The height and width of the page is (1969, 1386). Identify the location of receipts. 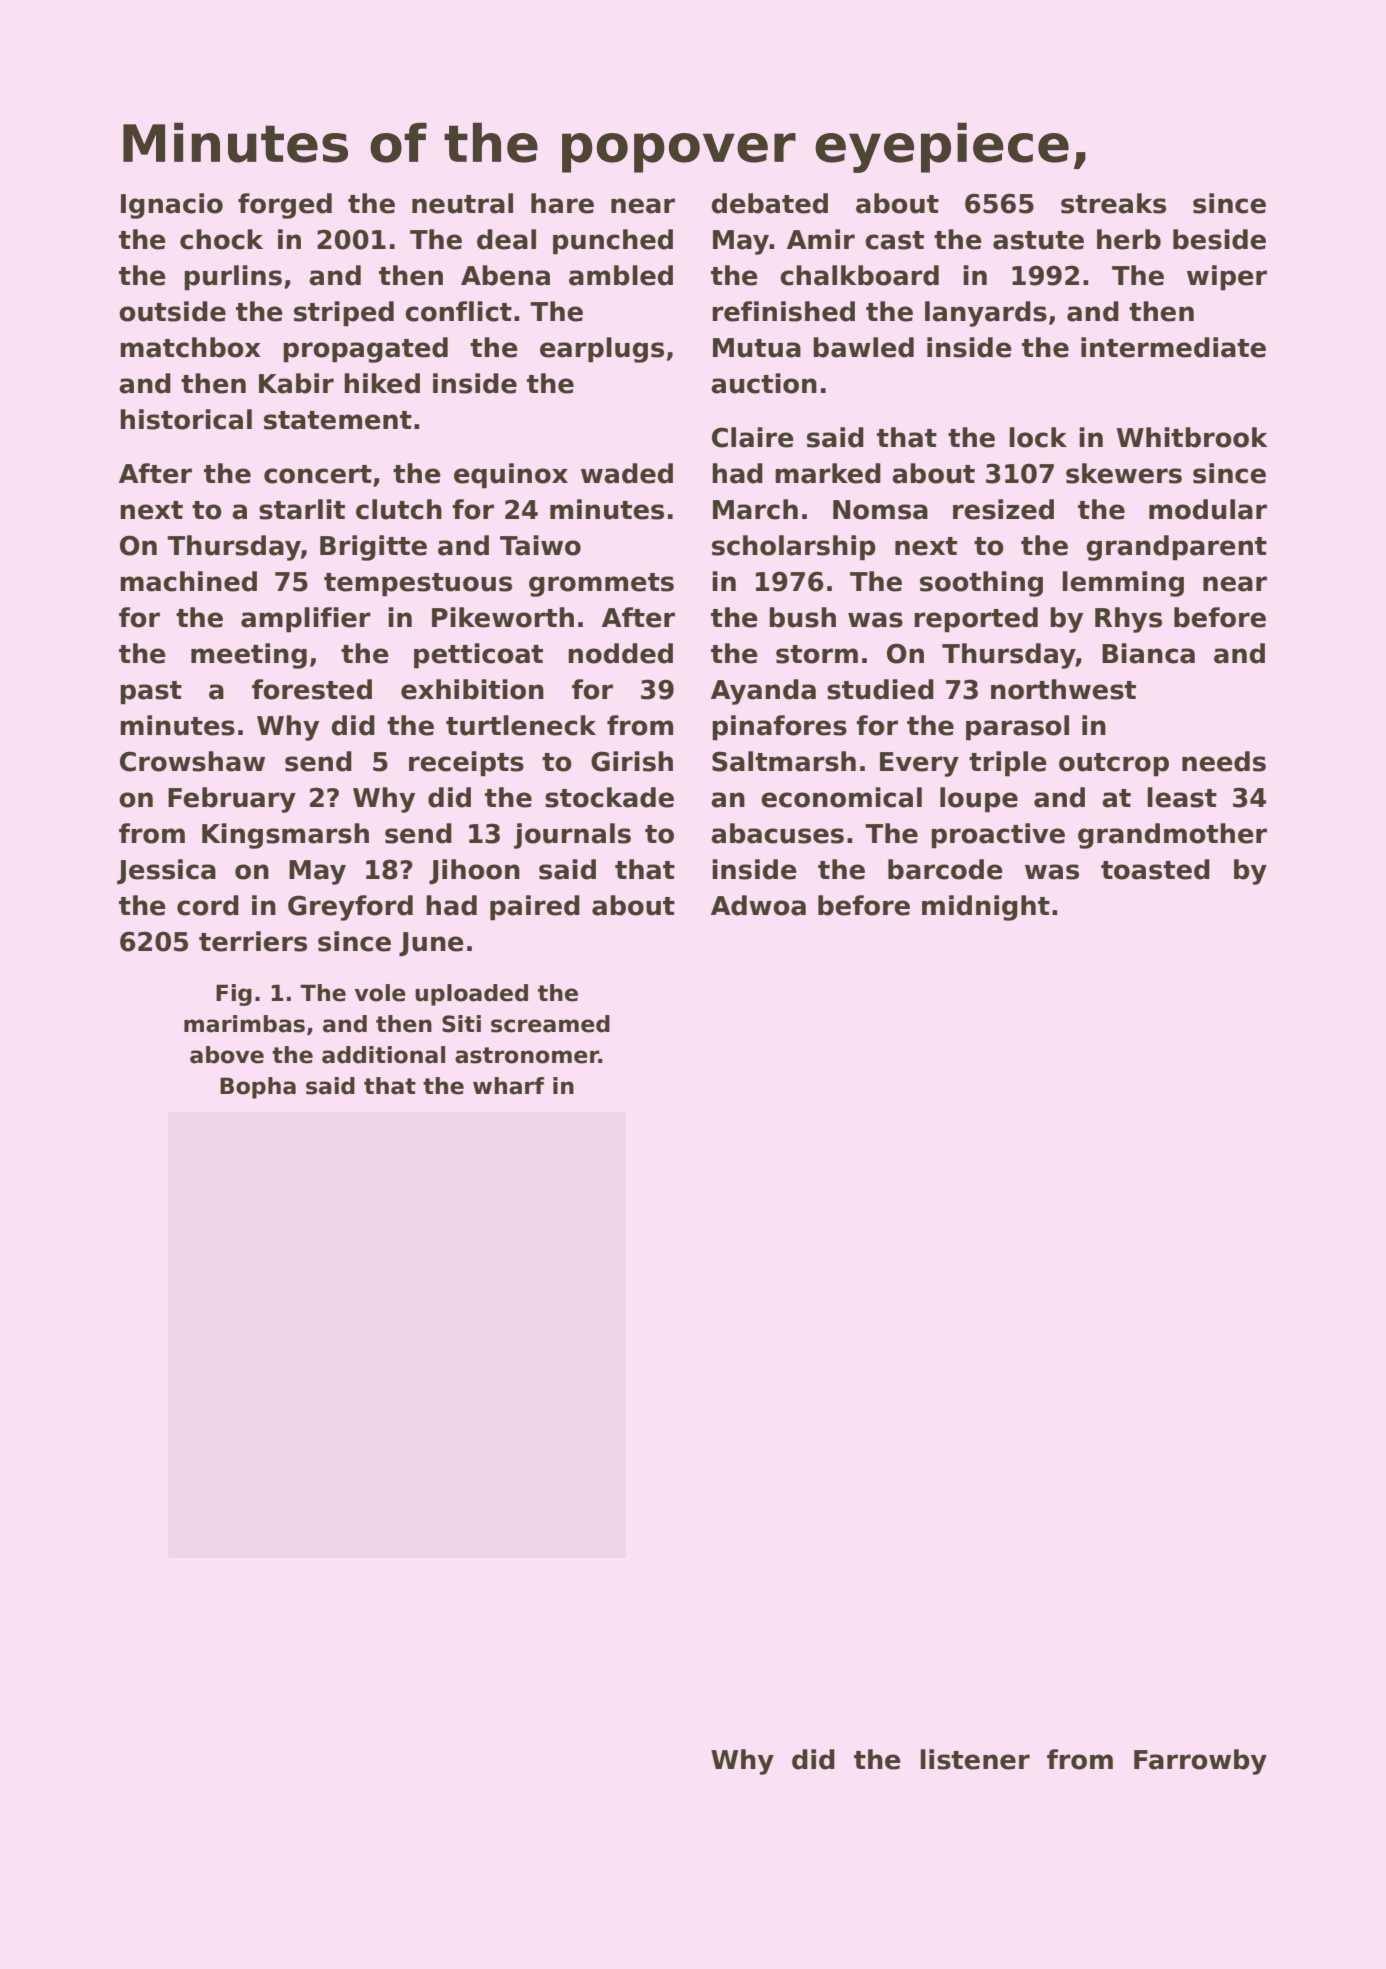
(466, 764).
